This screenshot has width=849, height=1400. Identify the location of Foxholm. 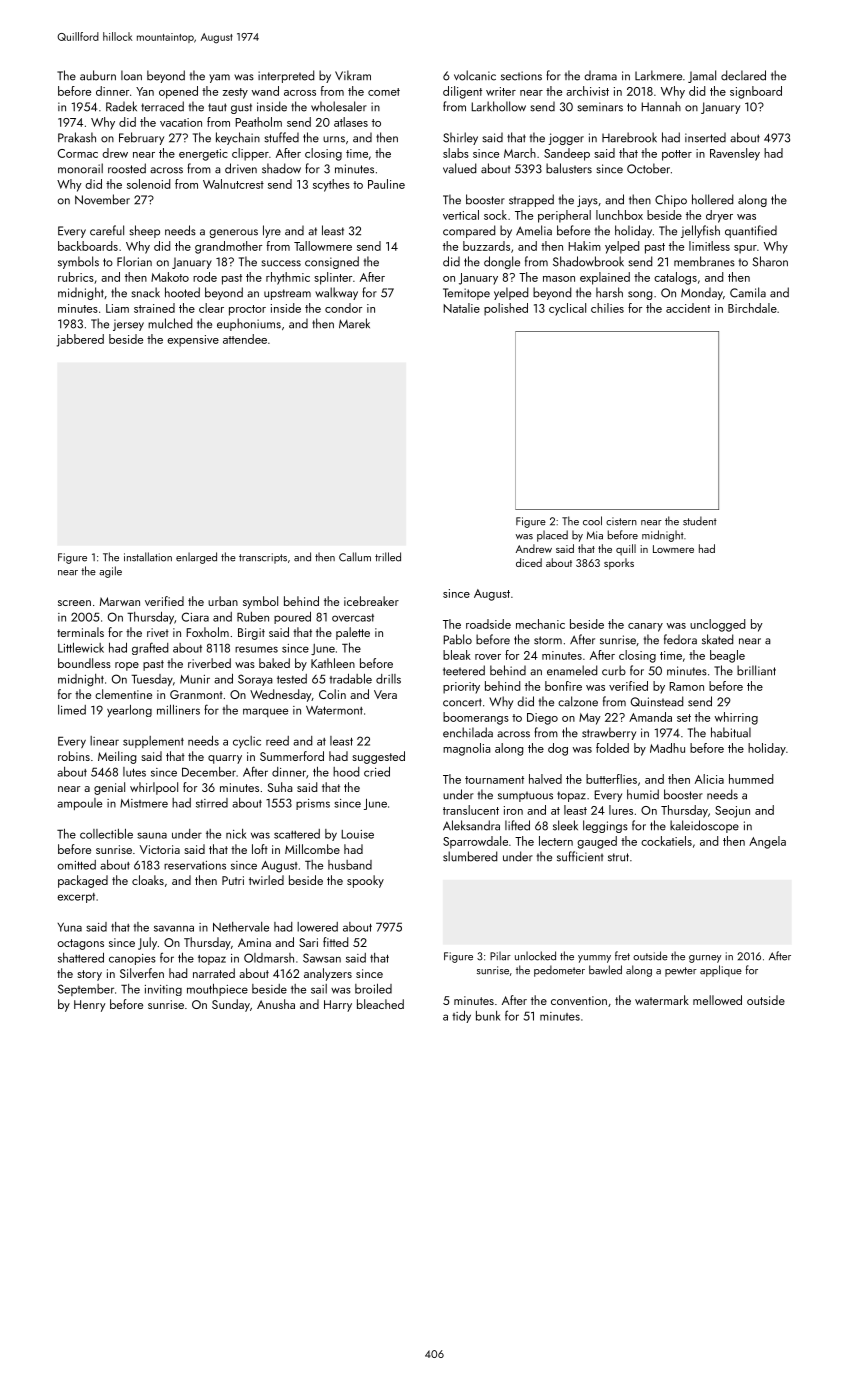
(207, 632).
